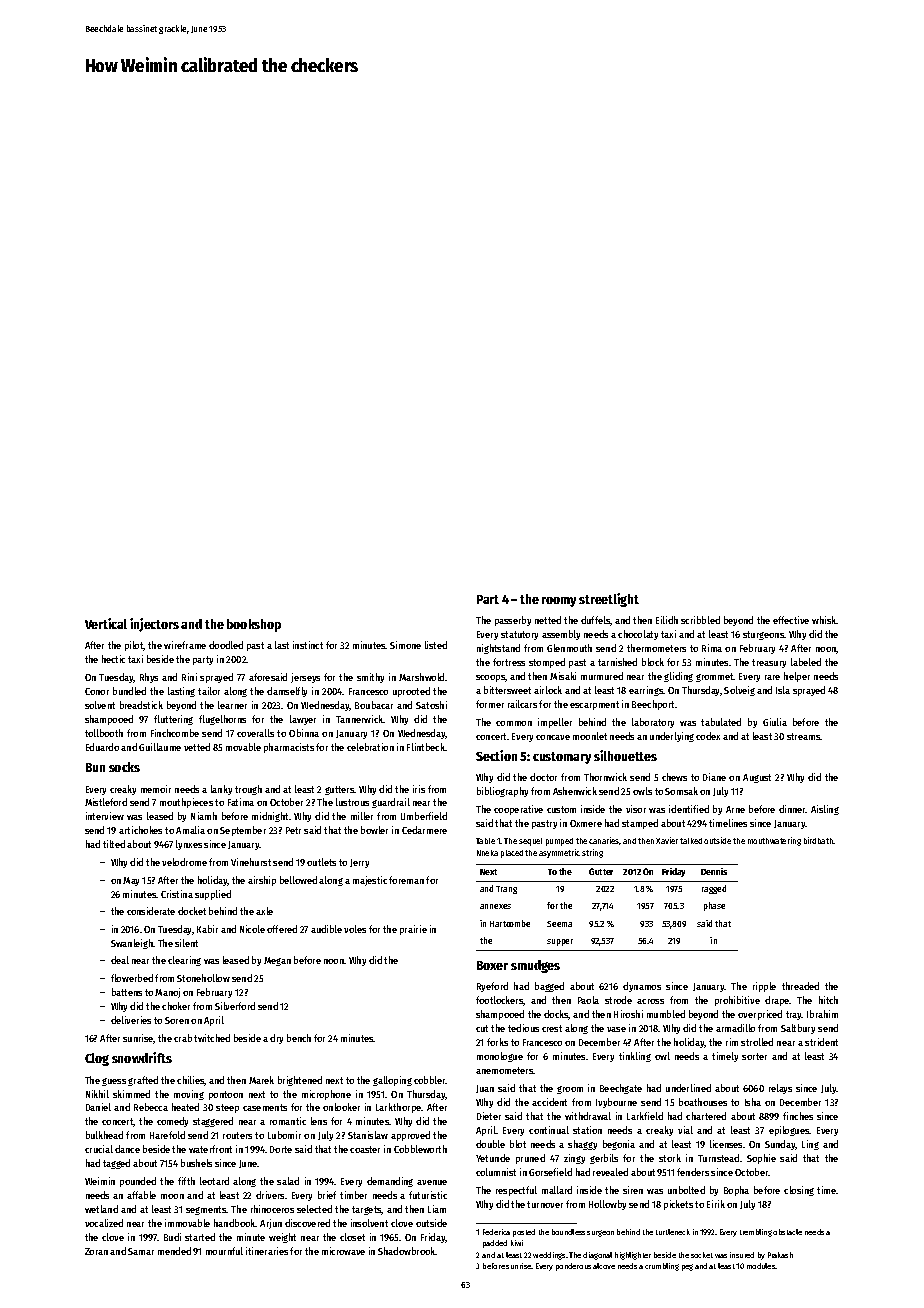 The height and width of the screenshot is (1308, 924). I want to click on relays, so click(780, 1089).
